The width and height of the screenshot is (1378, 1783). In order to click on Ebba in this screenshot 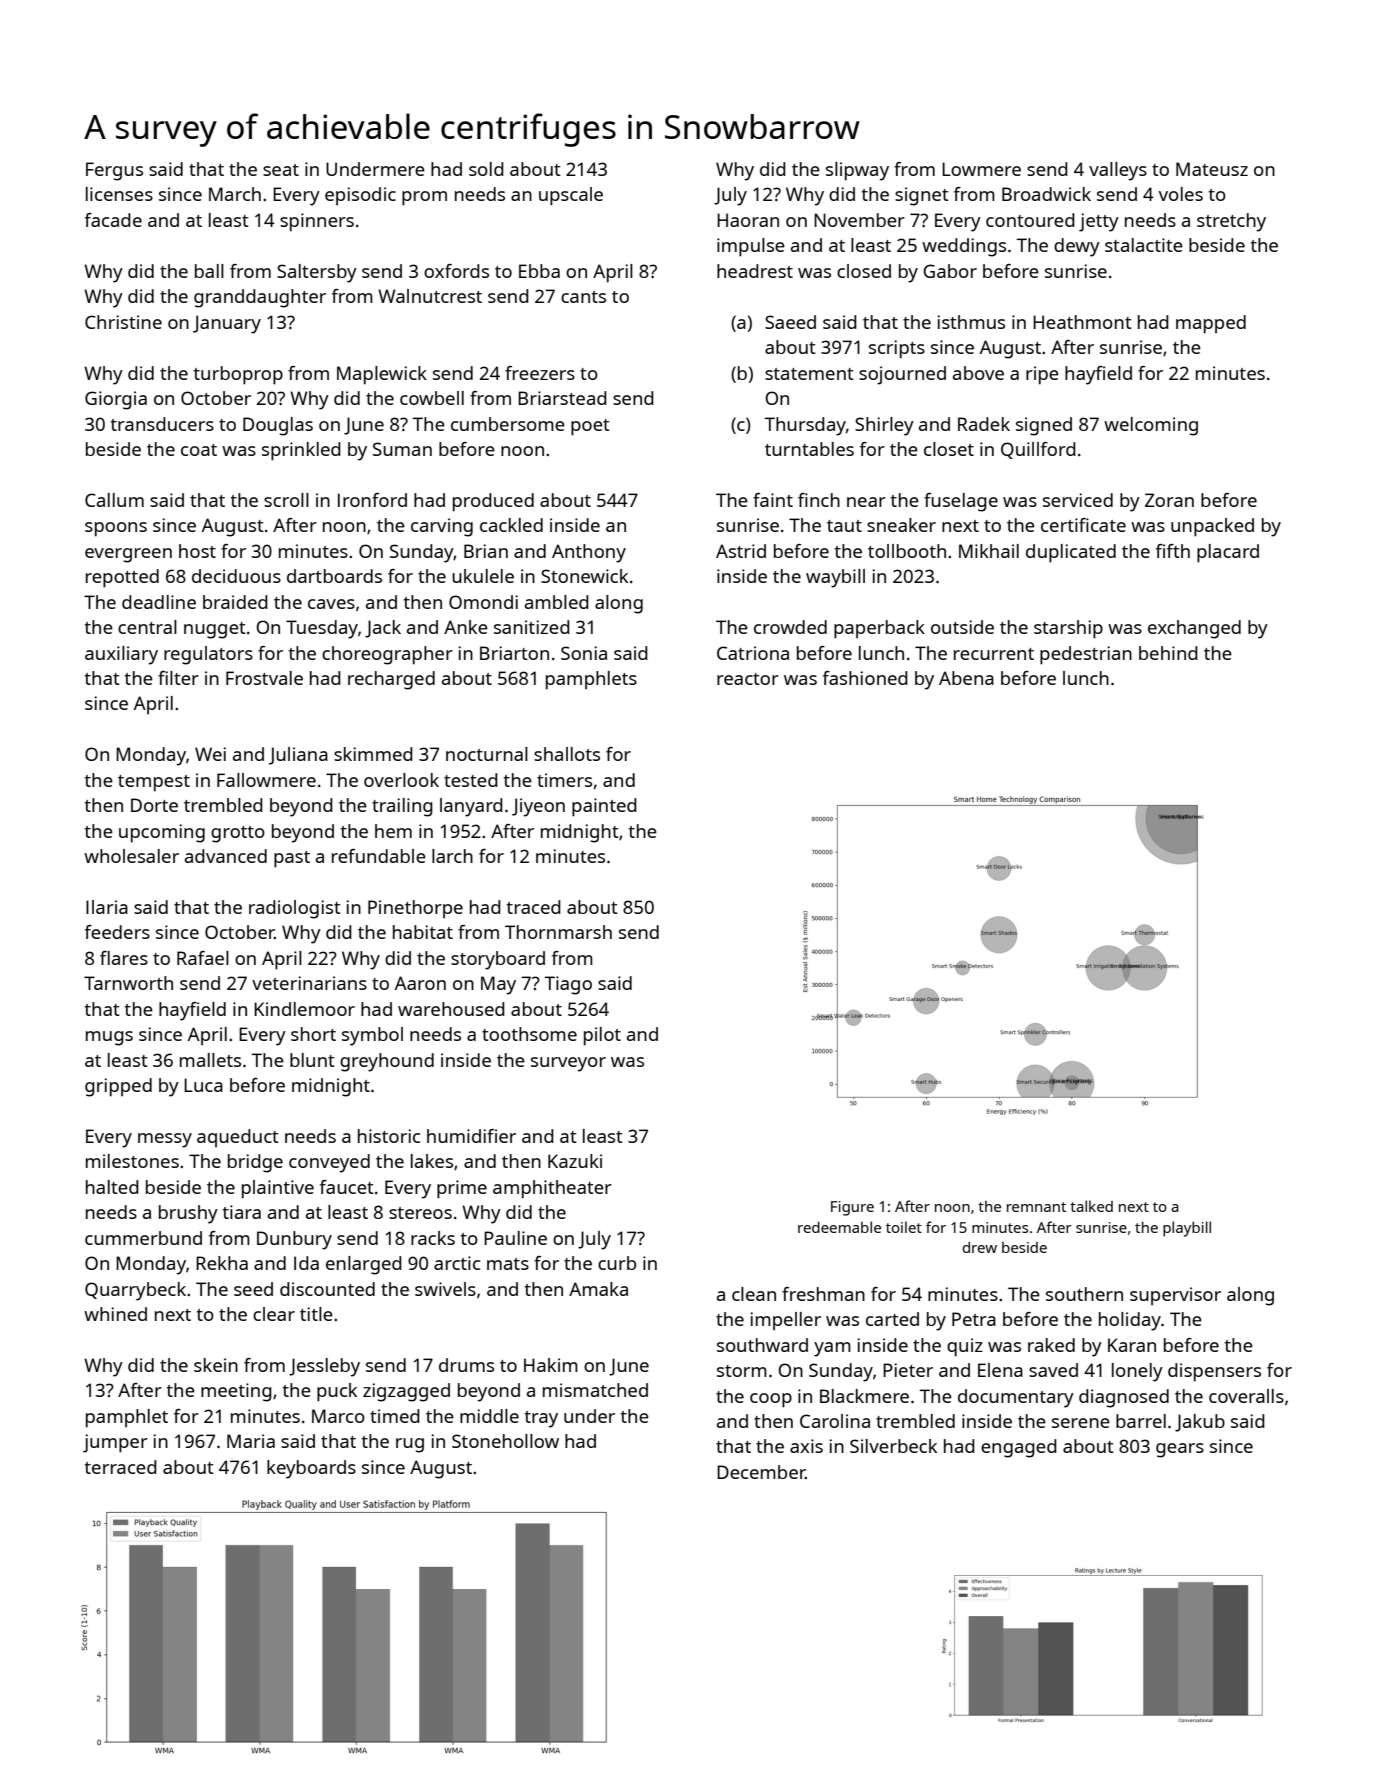, I will do `click(539, 271)`.
